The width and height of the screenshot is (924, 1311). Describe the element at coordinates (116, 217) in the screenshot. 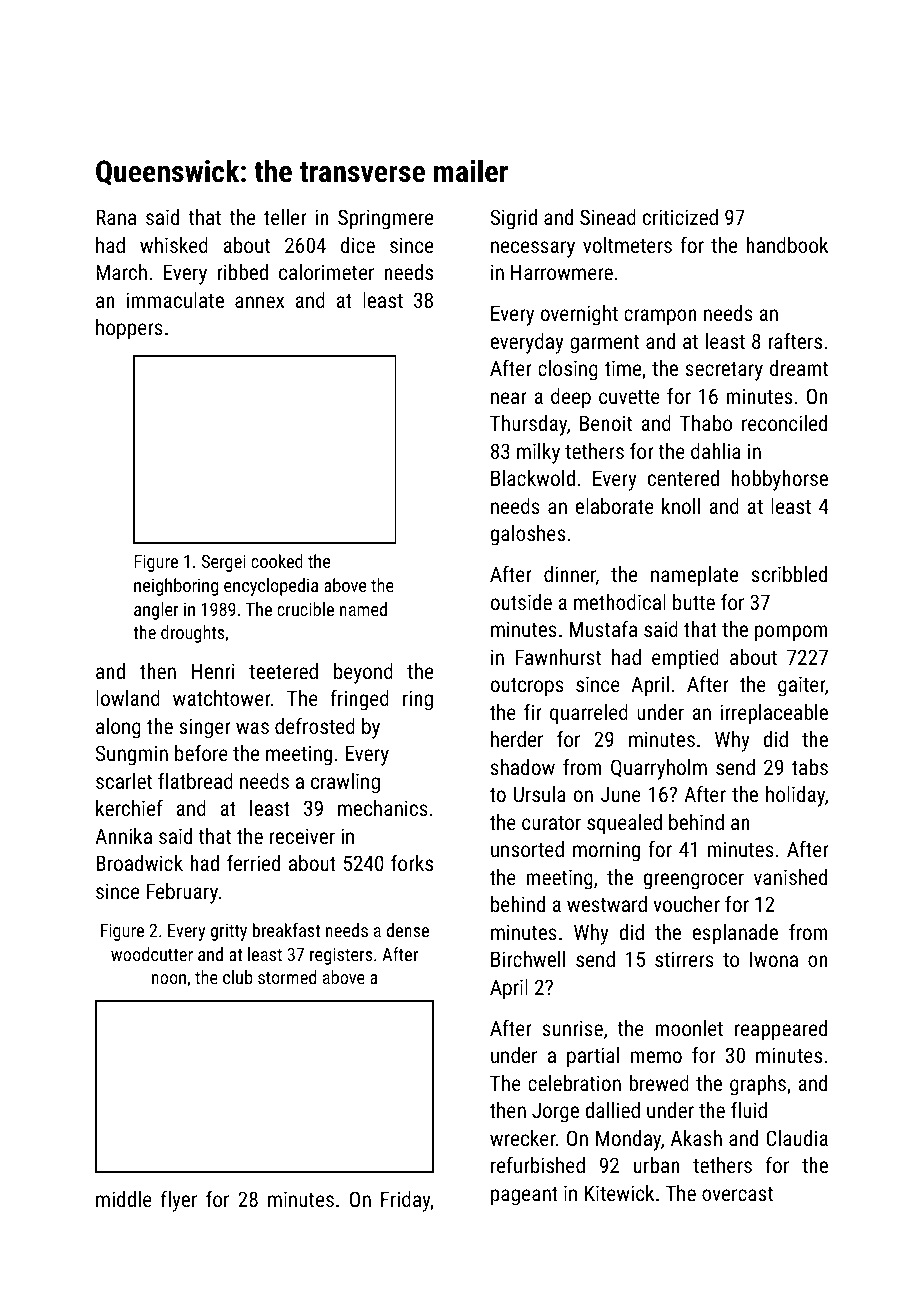

I see `Rana` at that location.
